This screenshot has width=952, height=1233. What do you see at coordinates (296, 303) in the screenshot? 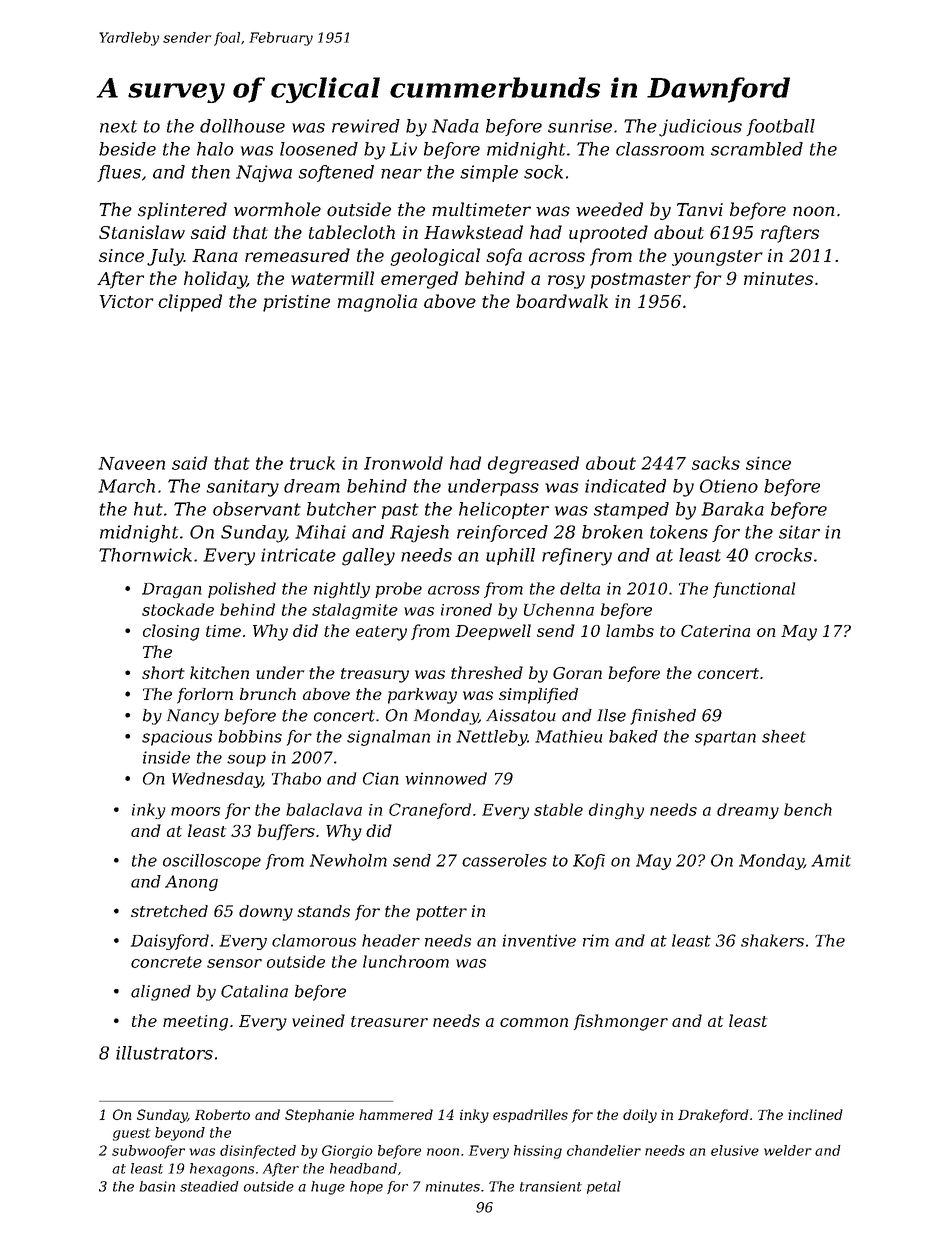
I see `pristine` at bounding box center [296, 303].
